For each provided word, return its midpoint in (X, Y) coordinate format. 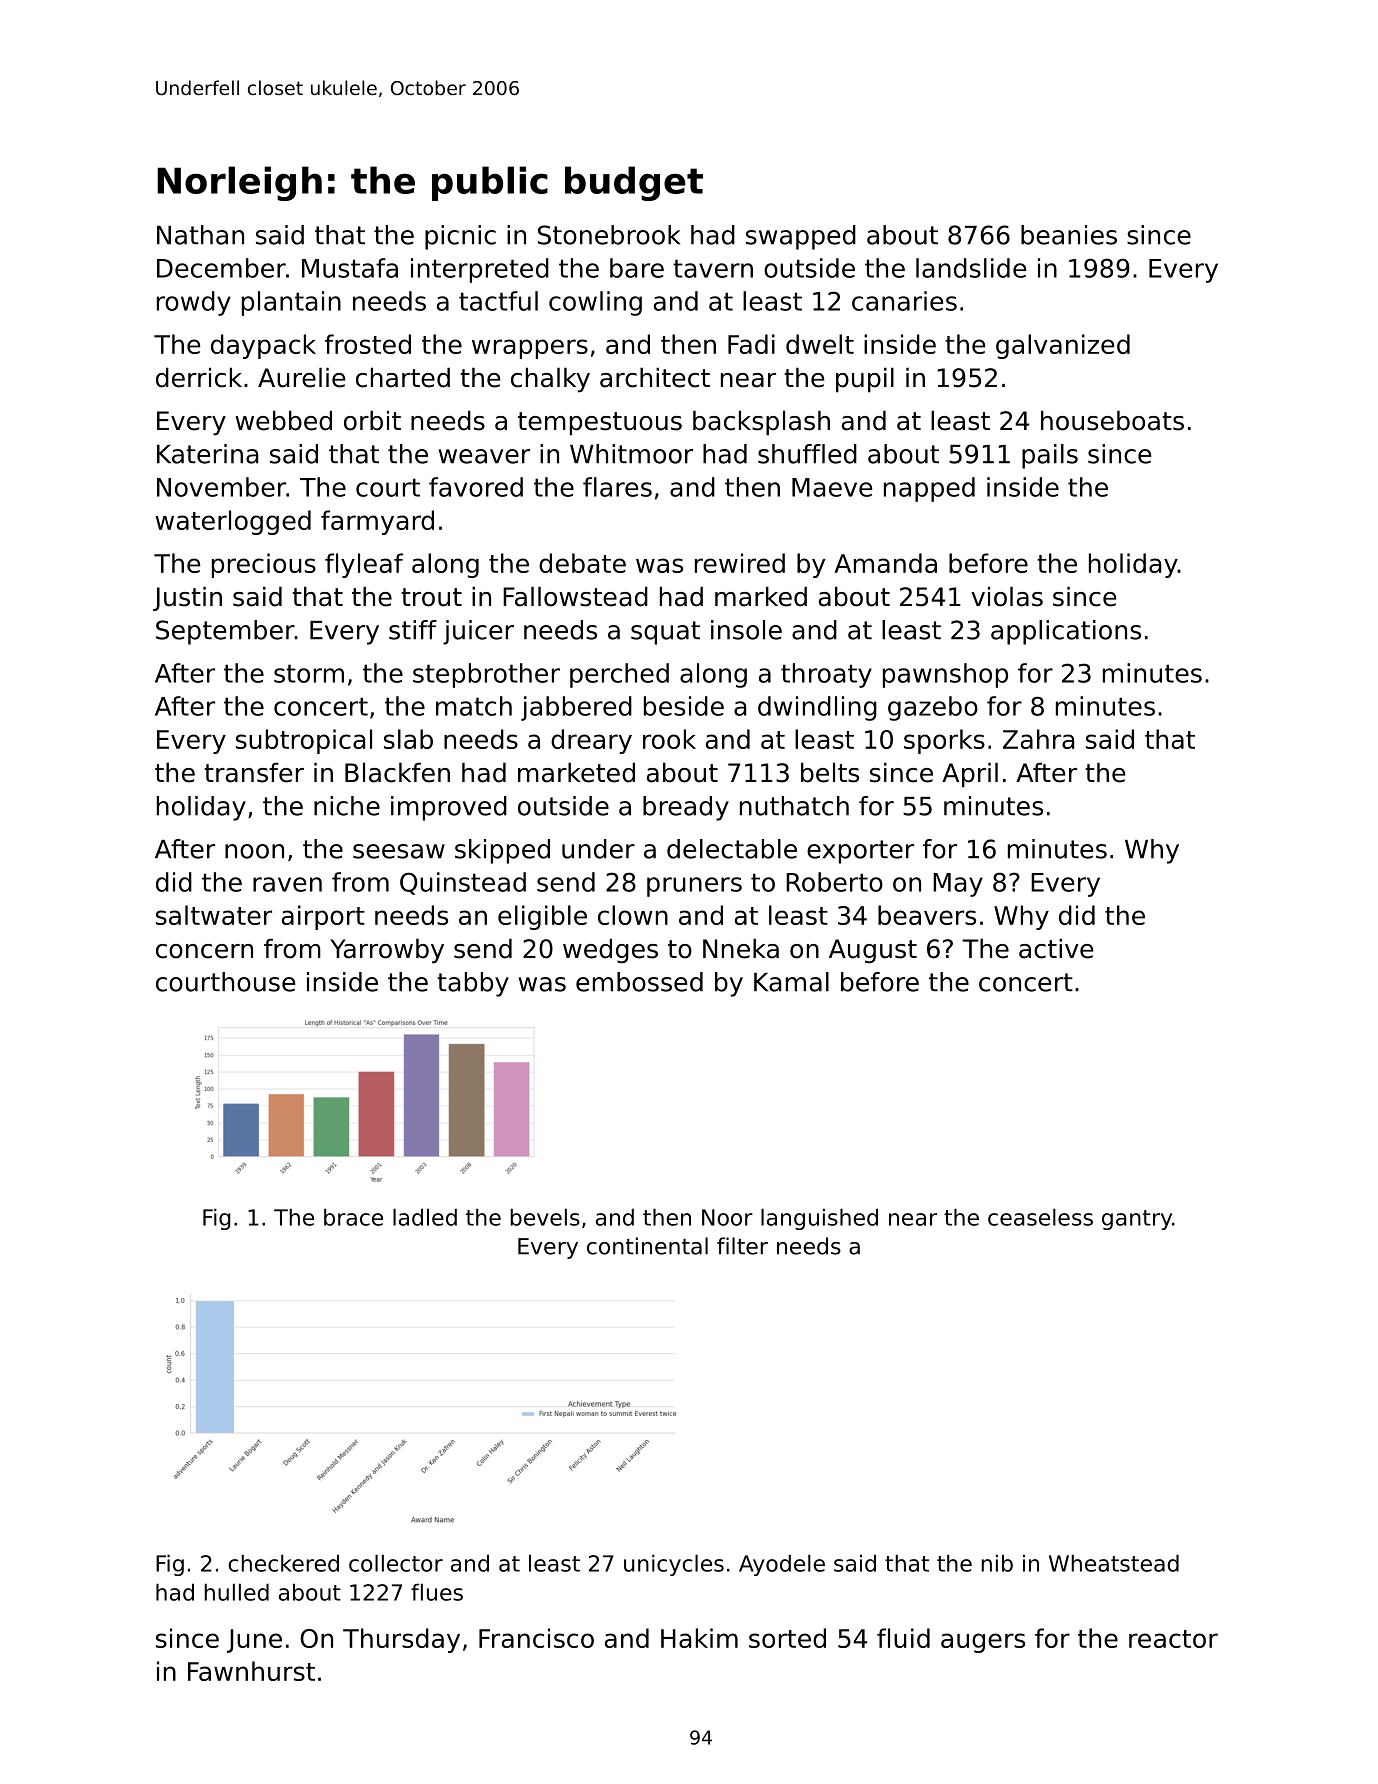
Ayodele (782, 1565)
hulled (236, 1592)
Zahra (1038, 739)
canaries (904, 301)
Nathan (200, 235)
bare (637, 268)
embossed (639, 982)
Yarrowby (387, 951)
